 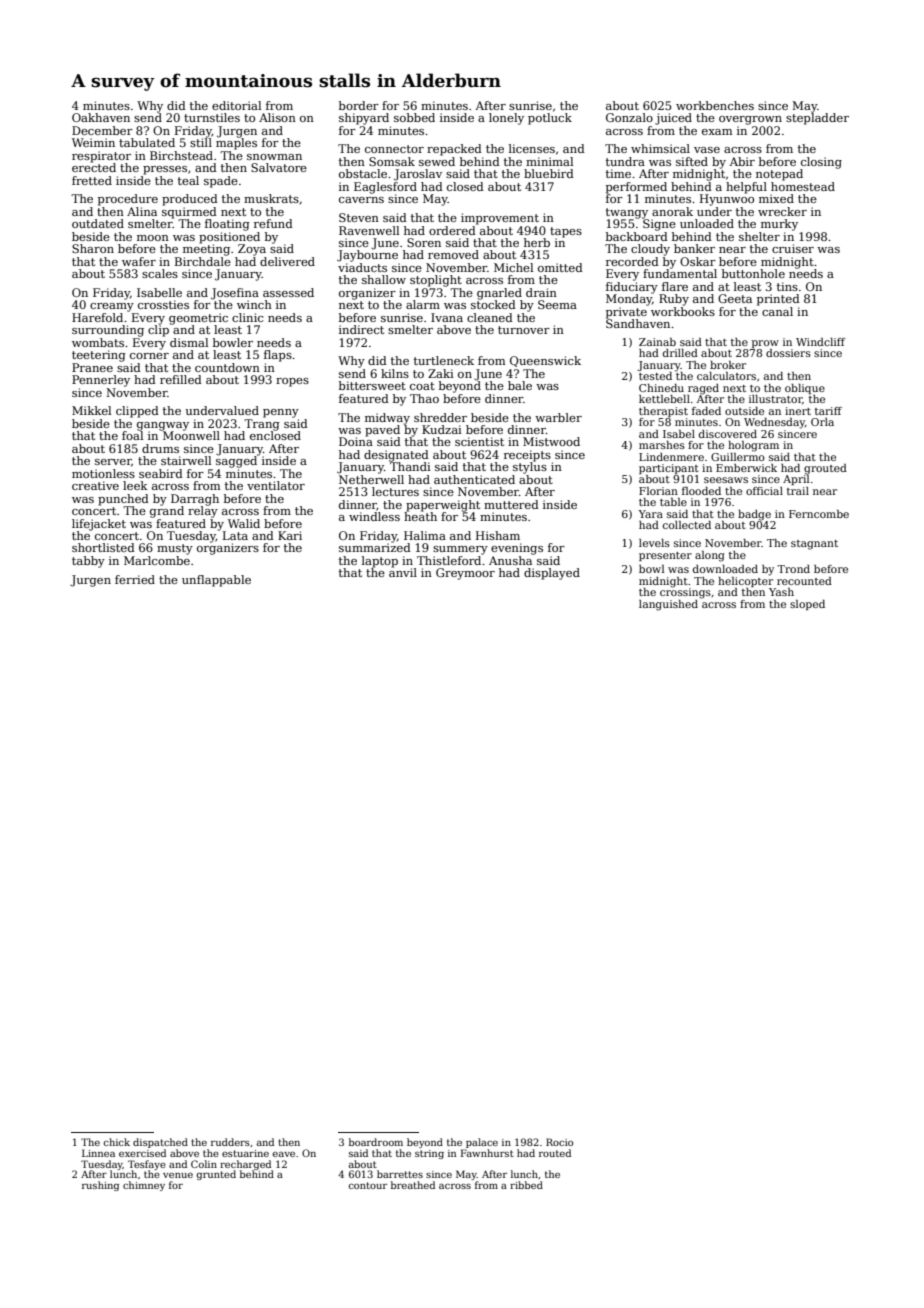 I want to click on languished, so click(x=668, y=605).
